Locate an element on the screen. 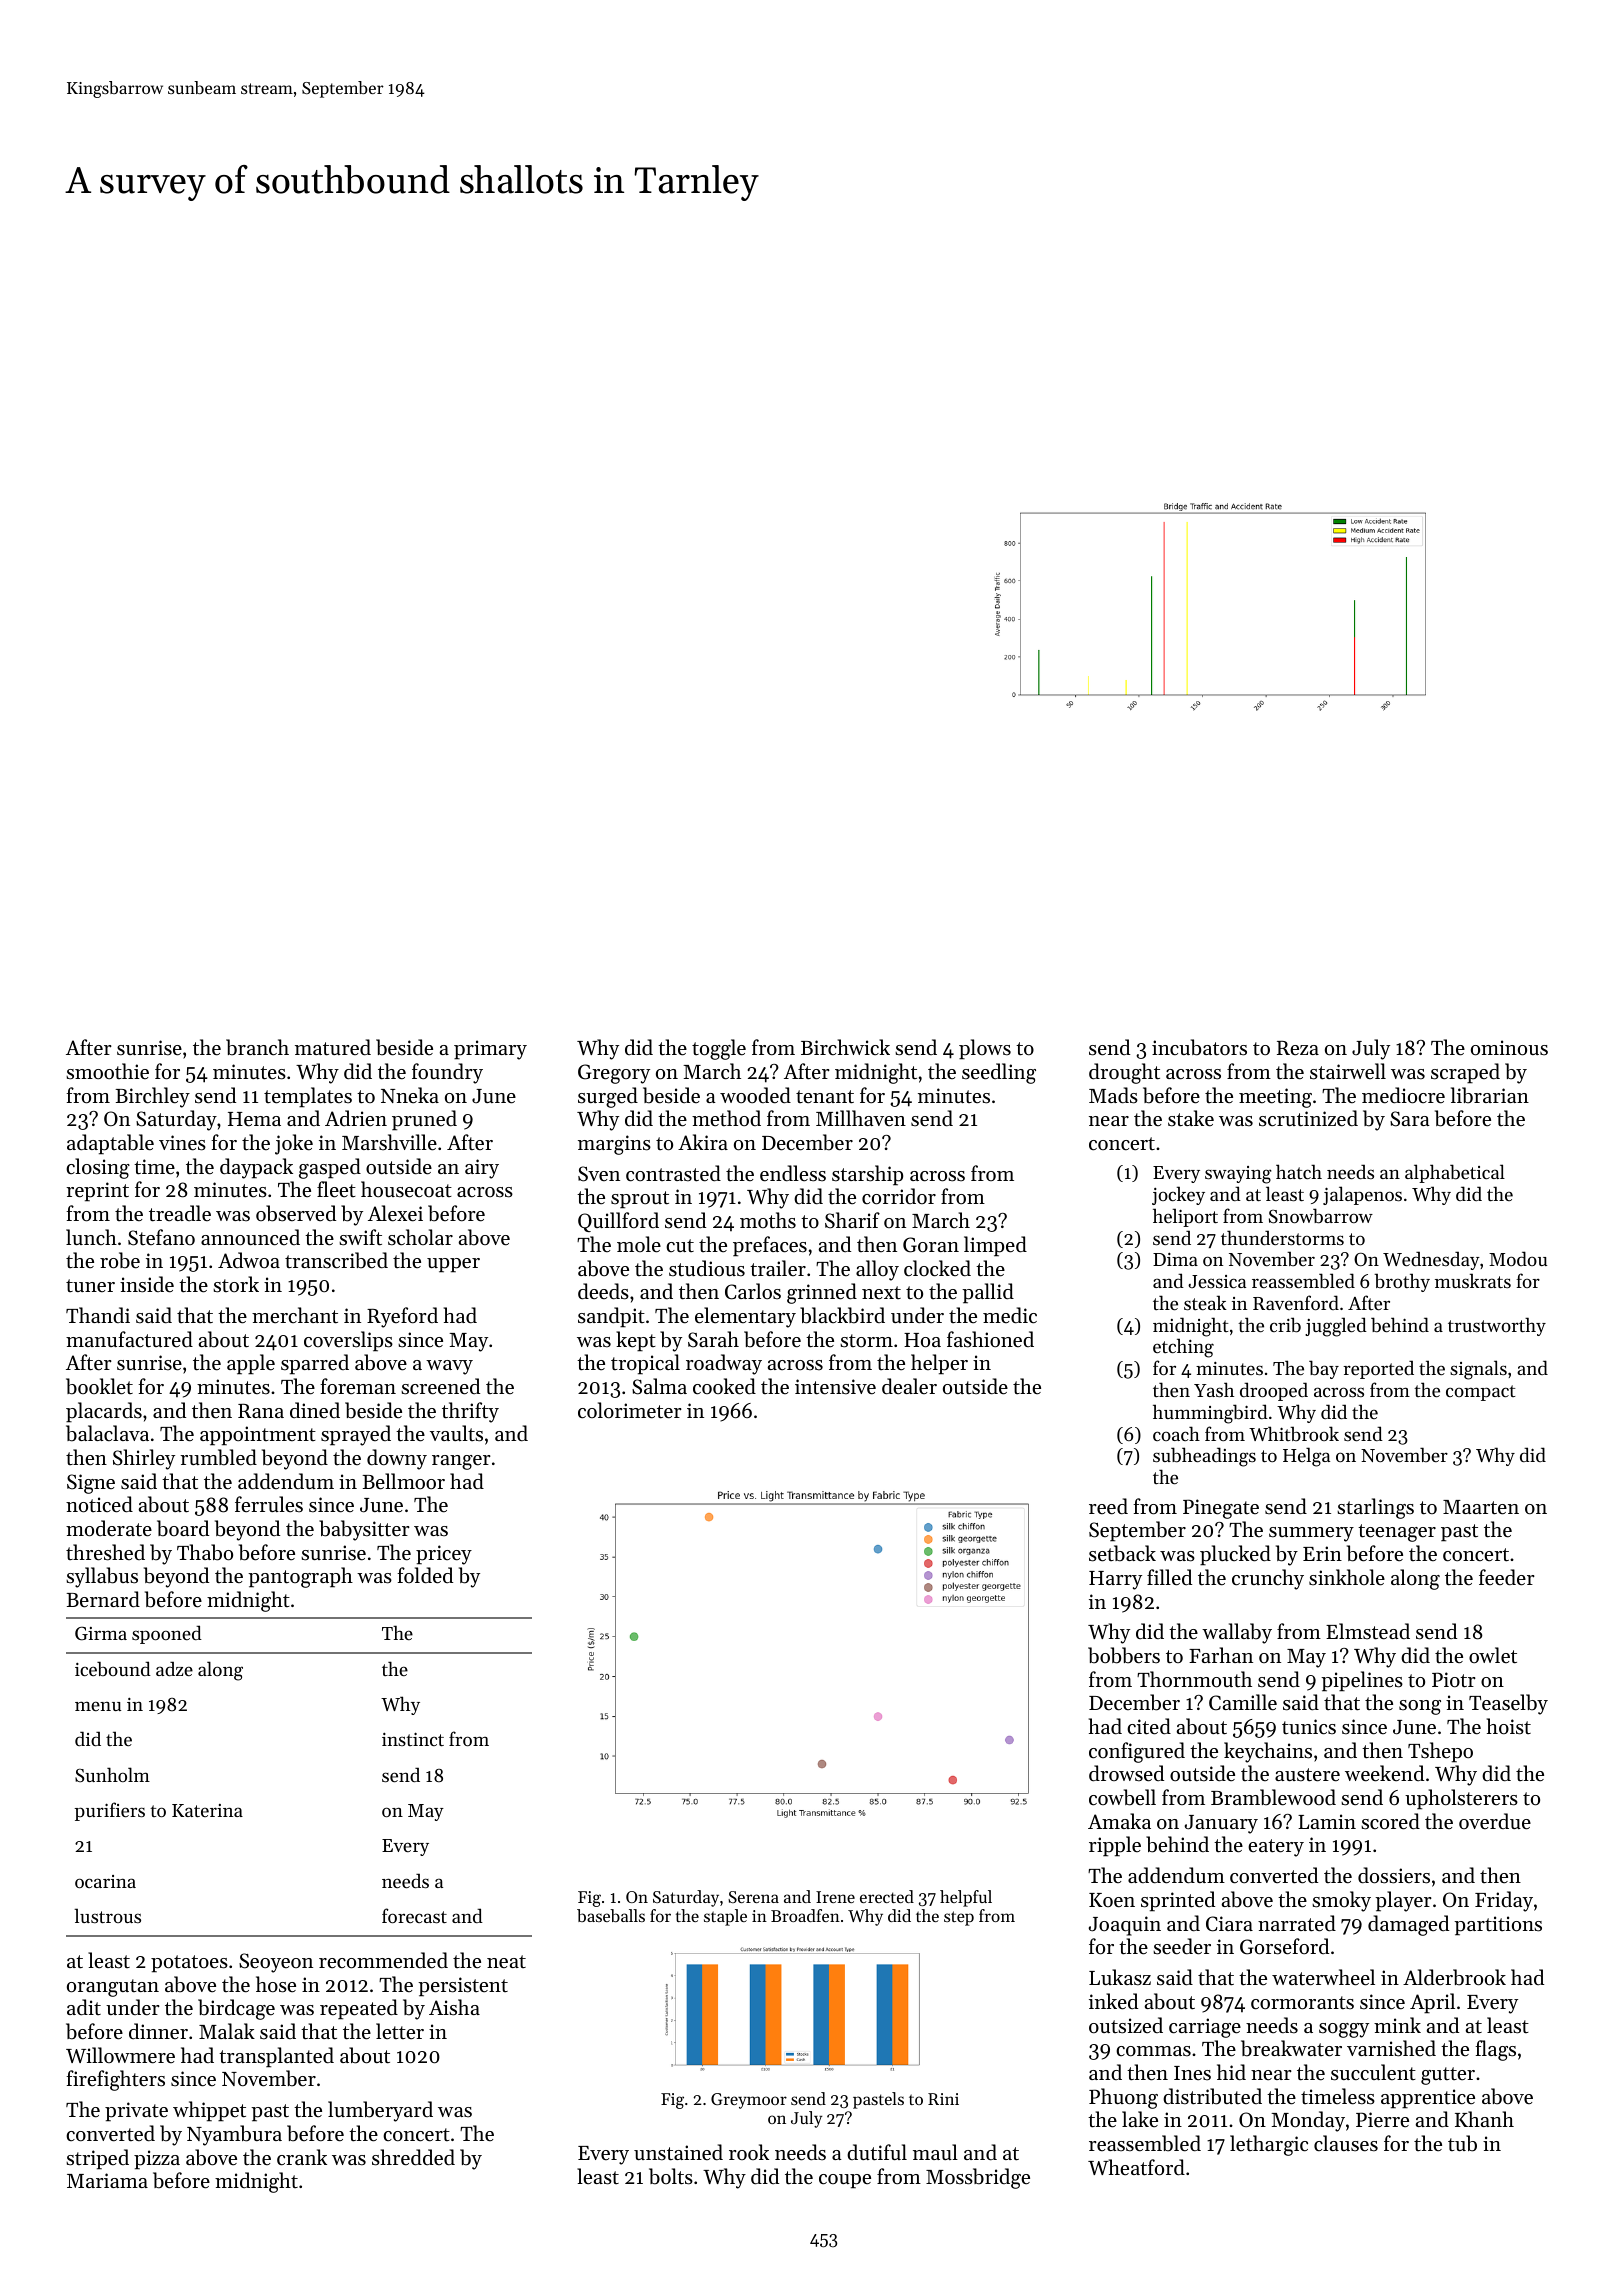  letter is located at coordinates (400, 2031).
